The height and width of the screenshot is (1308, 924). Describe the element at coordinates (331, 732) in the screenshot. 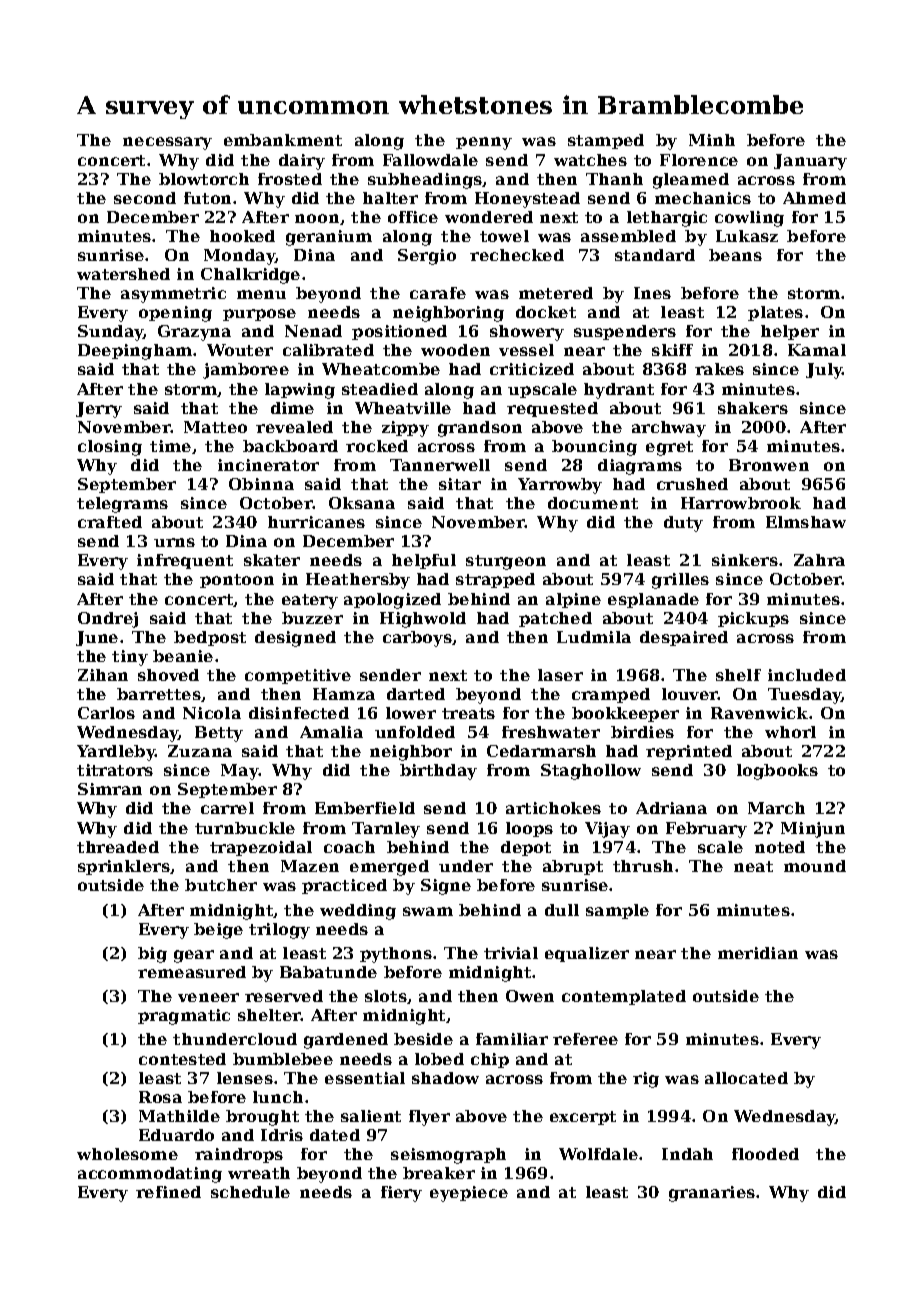

I see `Amalia` at that location.
